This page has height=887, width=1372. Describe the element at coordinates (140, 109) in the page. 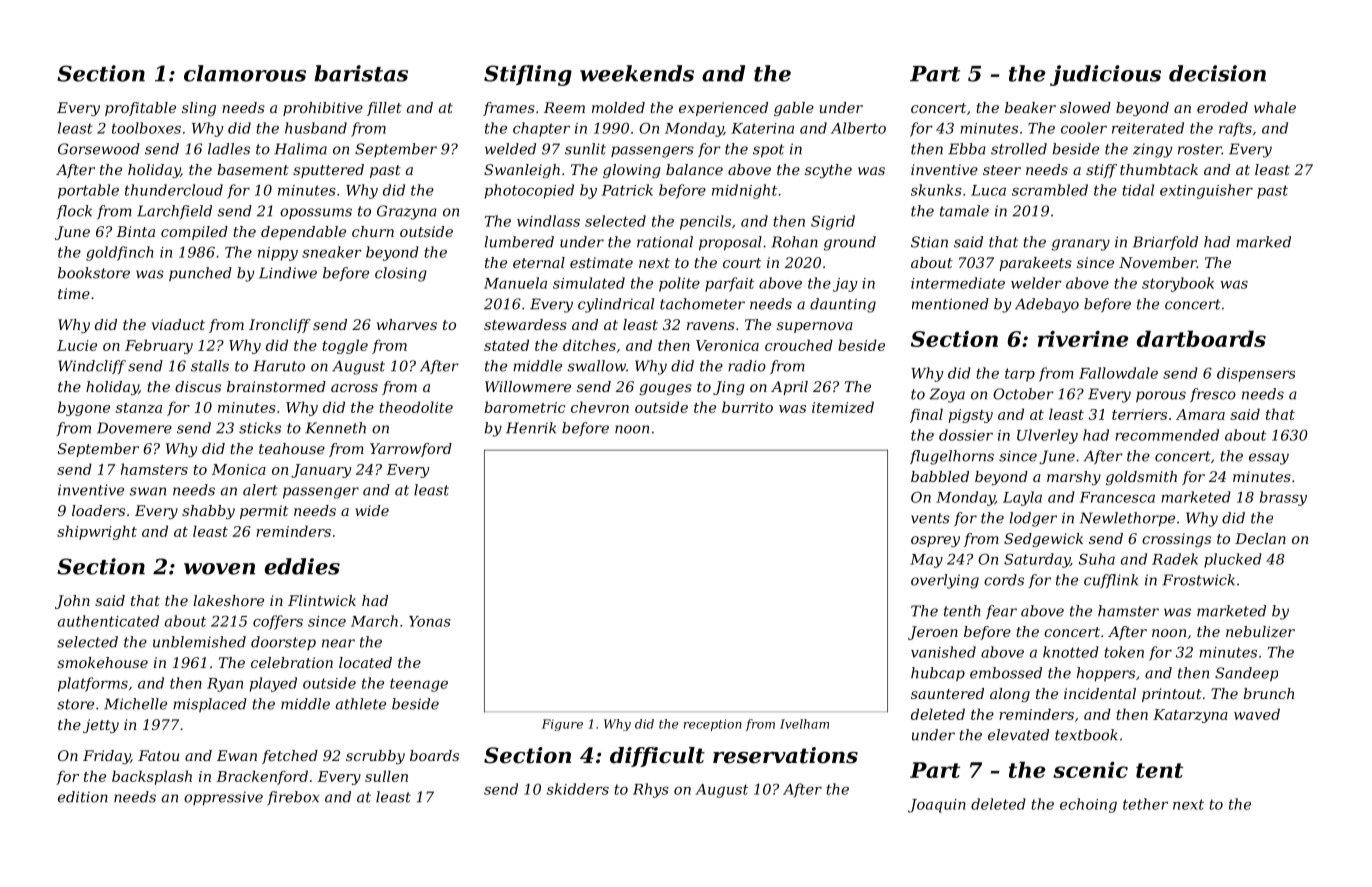

I see `profitable` at that location.
